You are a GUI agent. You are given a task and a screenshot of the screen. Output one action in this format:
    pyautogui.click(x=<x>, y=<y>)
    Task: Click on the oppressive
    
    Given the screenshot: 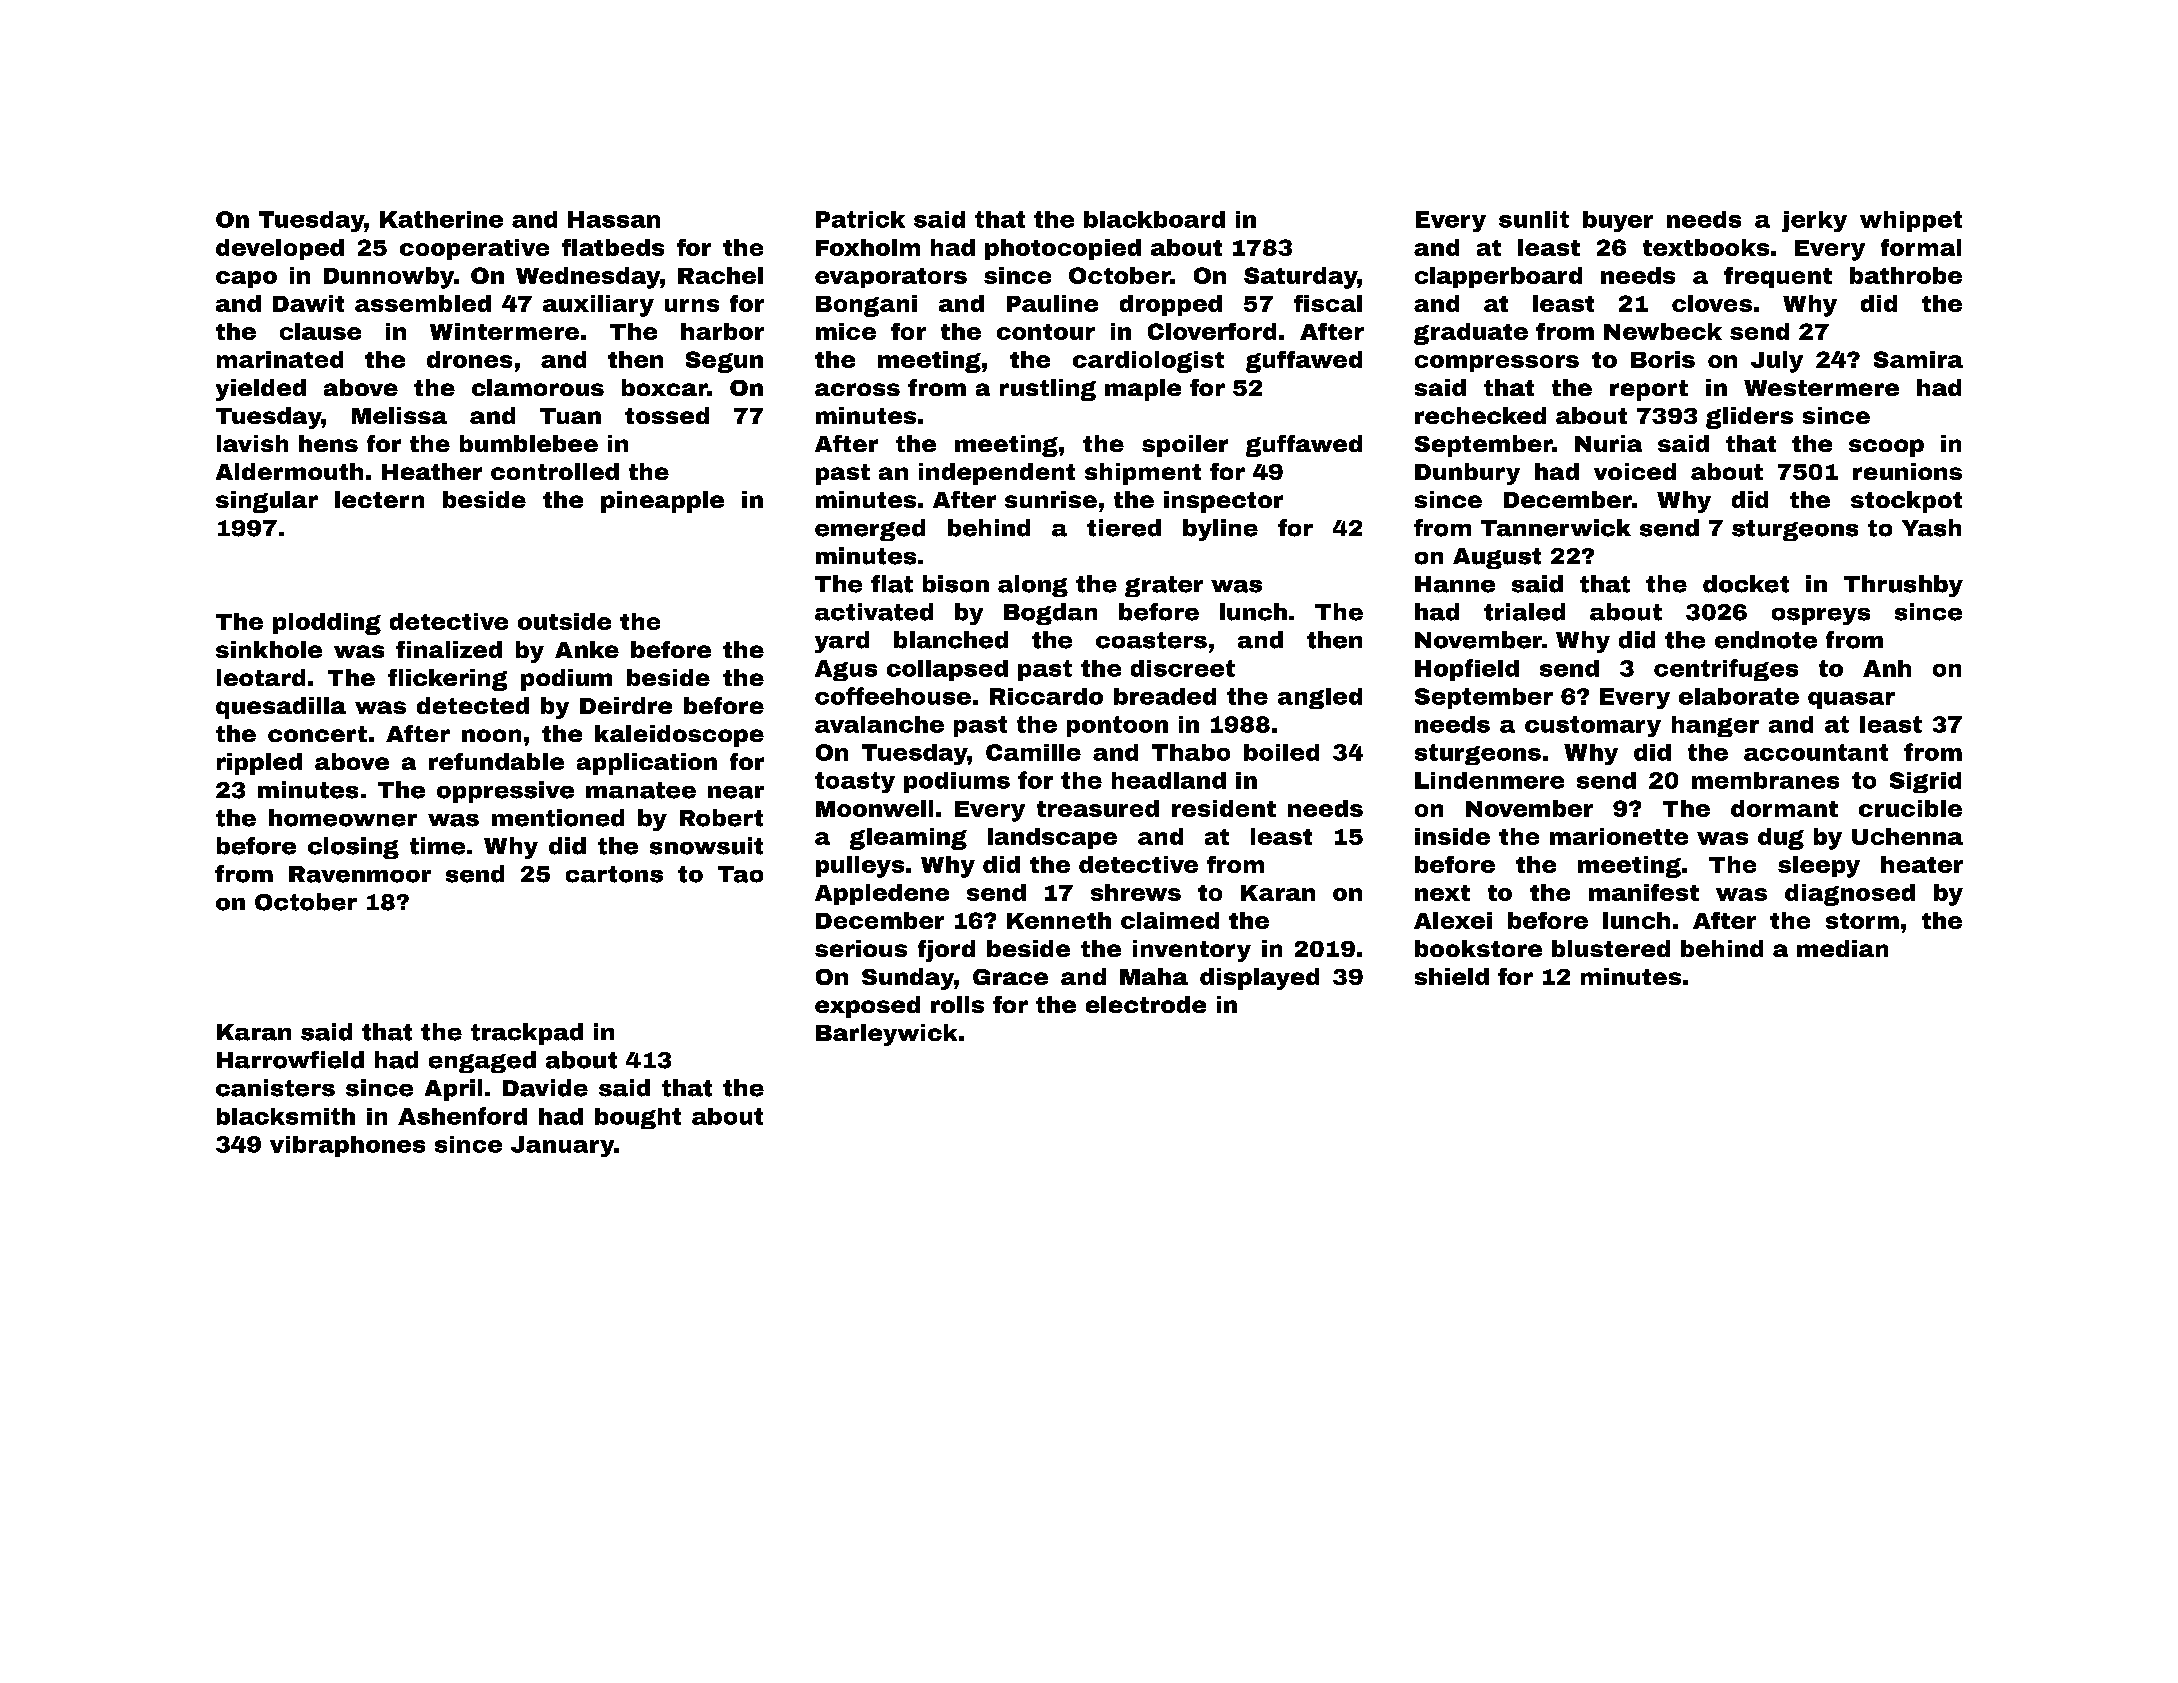 What is the action you would take?
    pyautogui.click(x=505, y=792)
